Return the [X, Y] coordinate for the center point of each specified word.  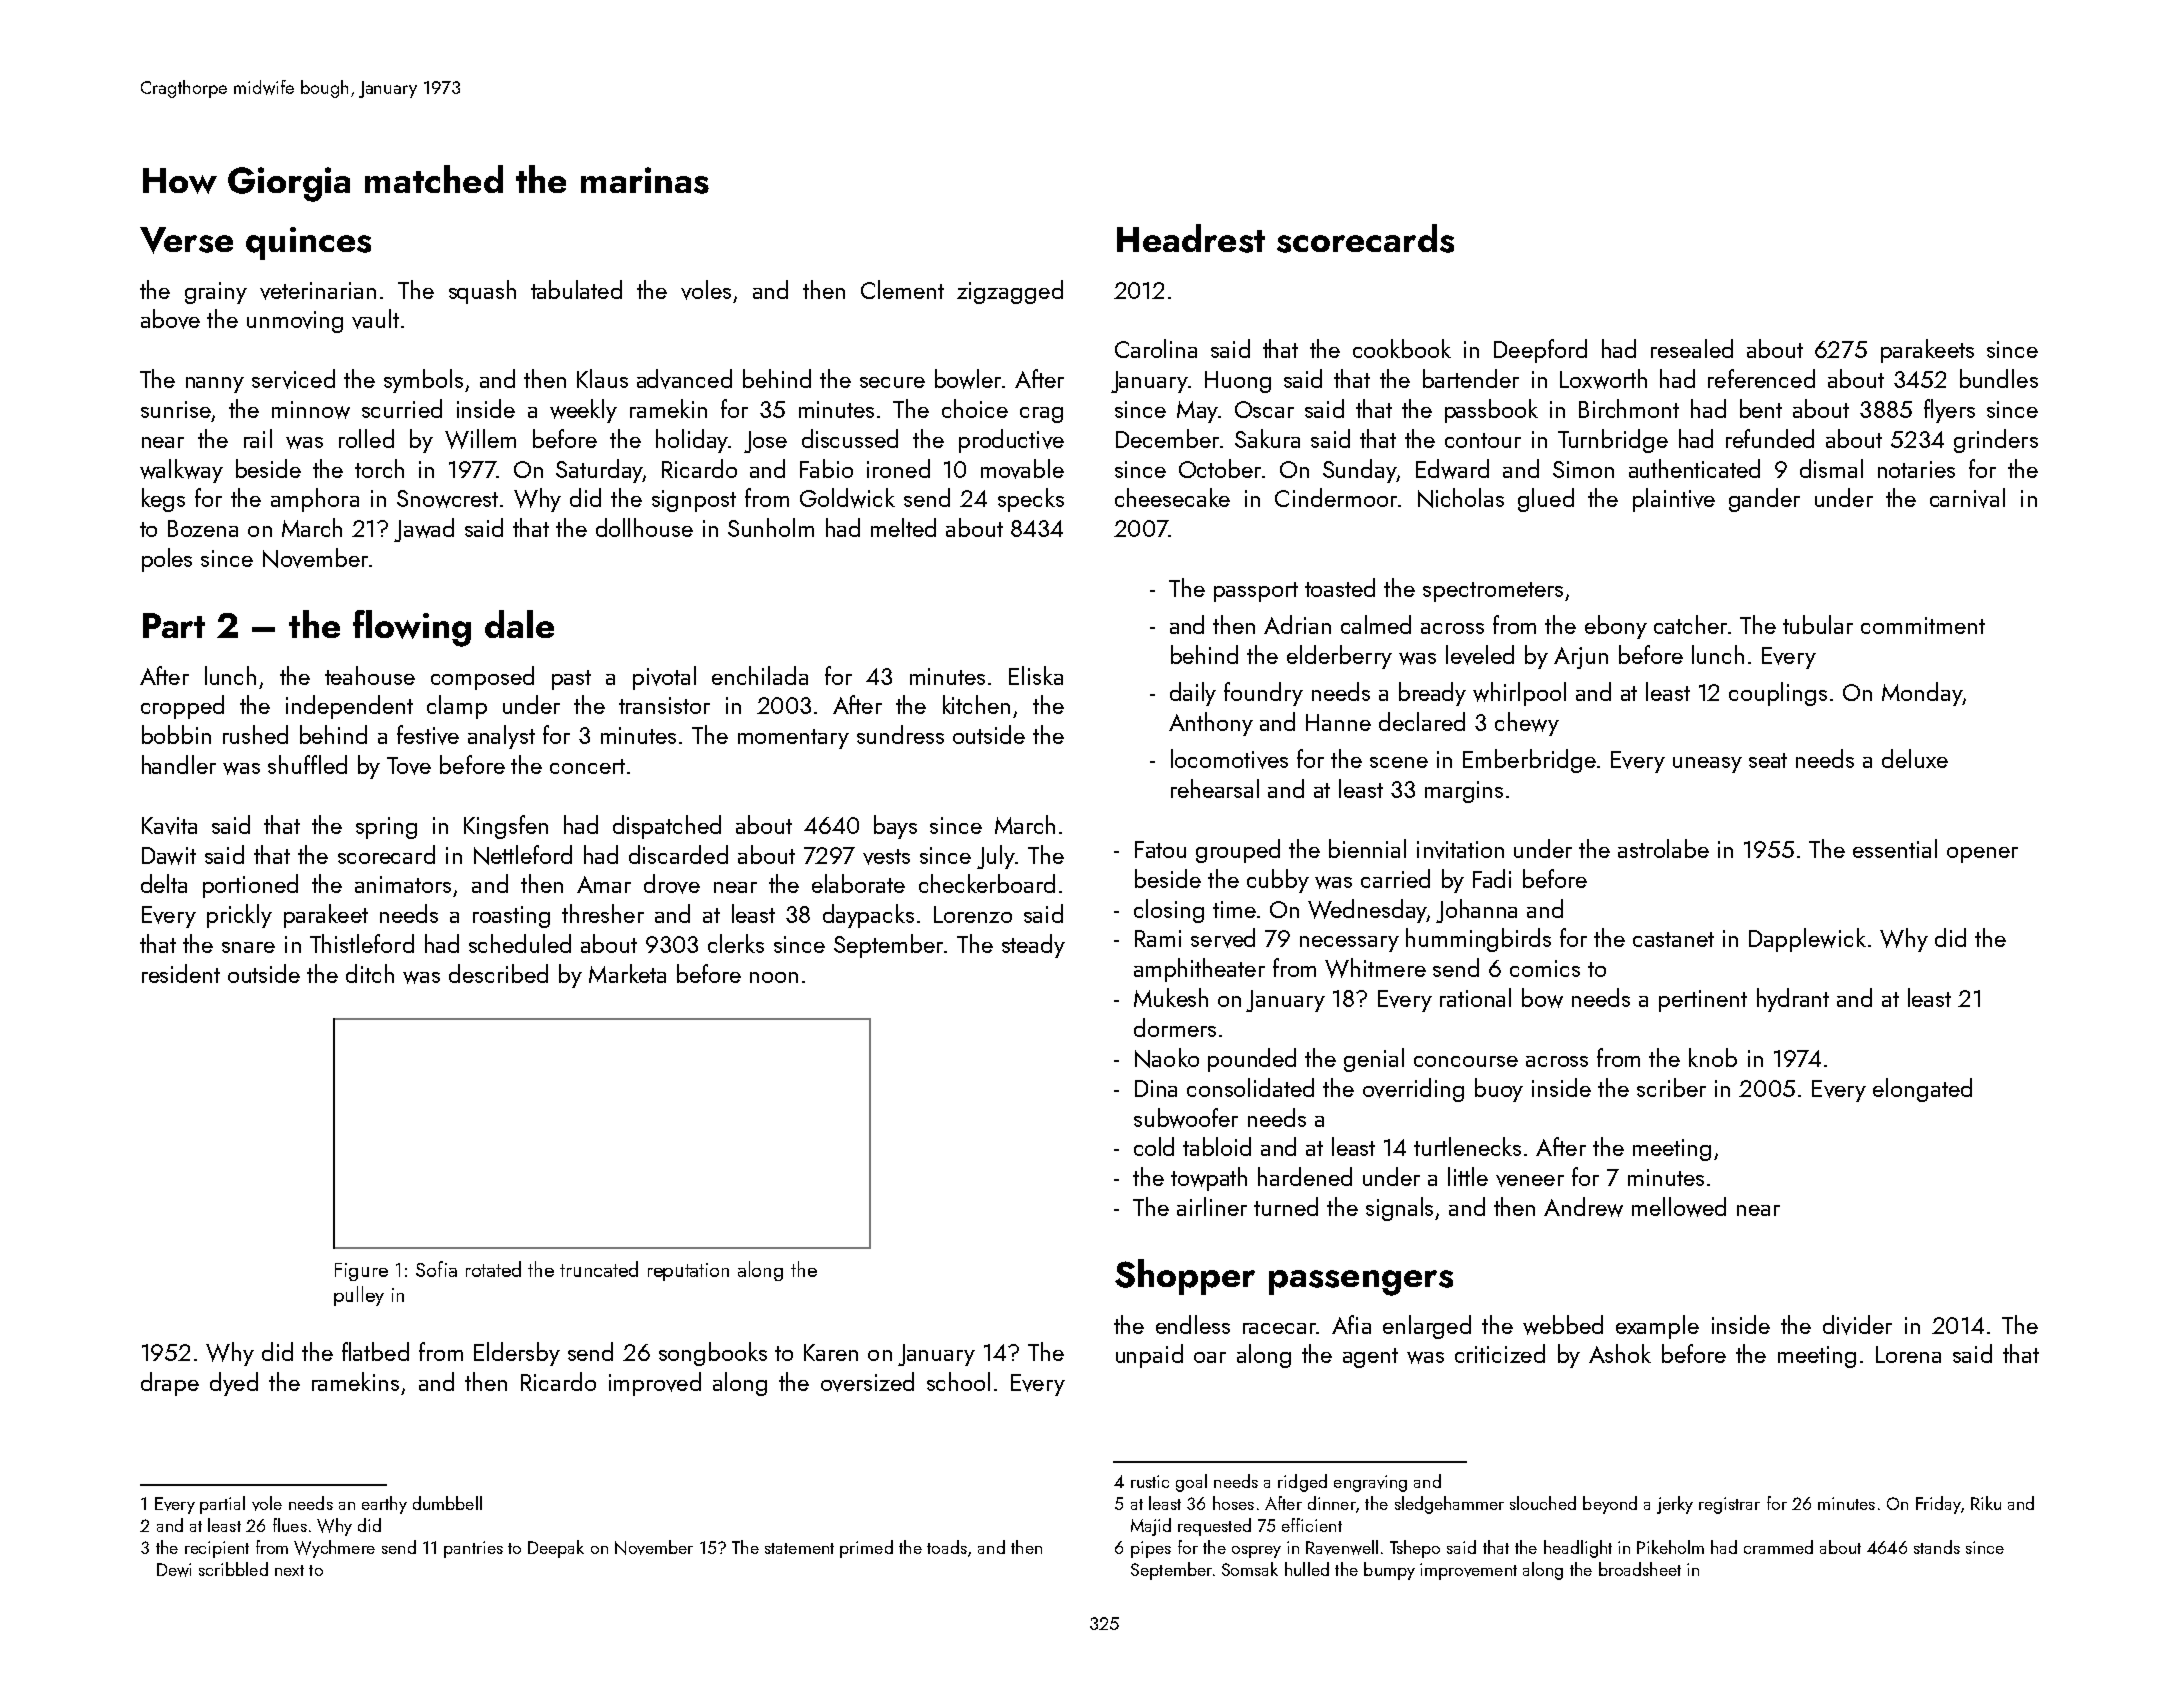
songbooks [713, 1354]
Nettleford [523, 855]
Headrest [1191, 238]
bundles [1999, 378]
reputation [688, 1272]
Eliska [1036, 675]
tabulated [576, 289]
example [1657, 1327]
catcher [1690, 624]
